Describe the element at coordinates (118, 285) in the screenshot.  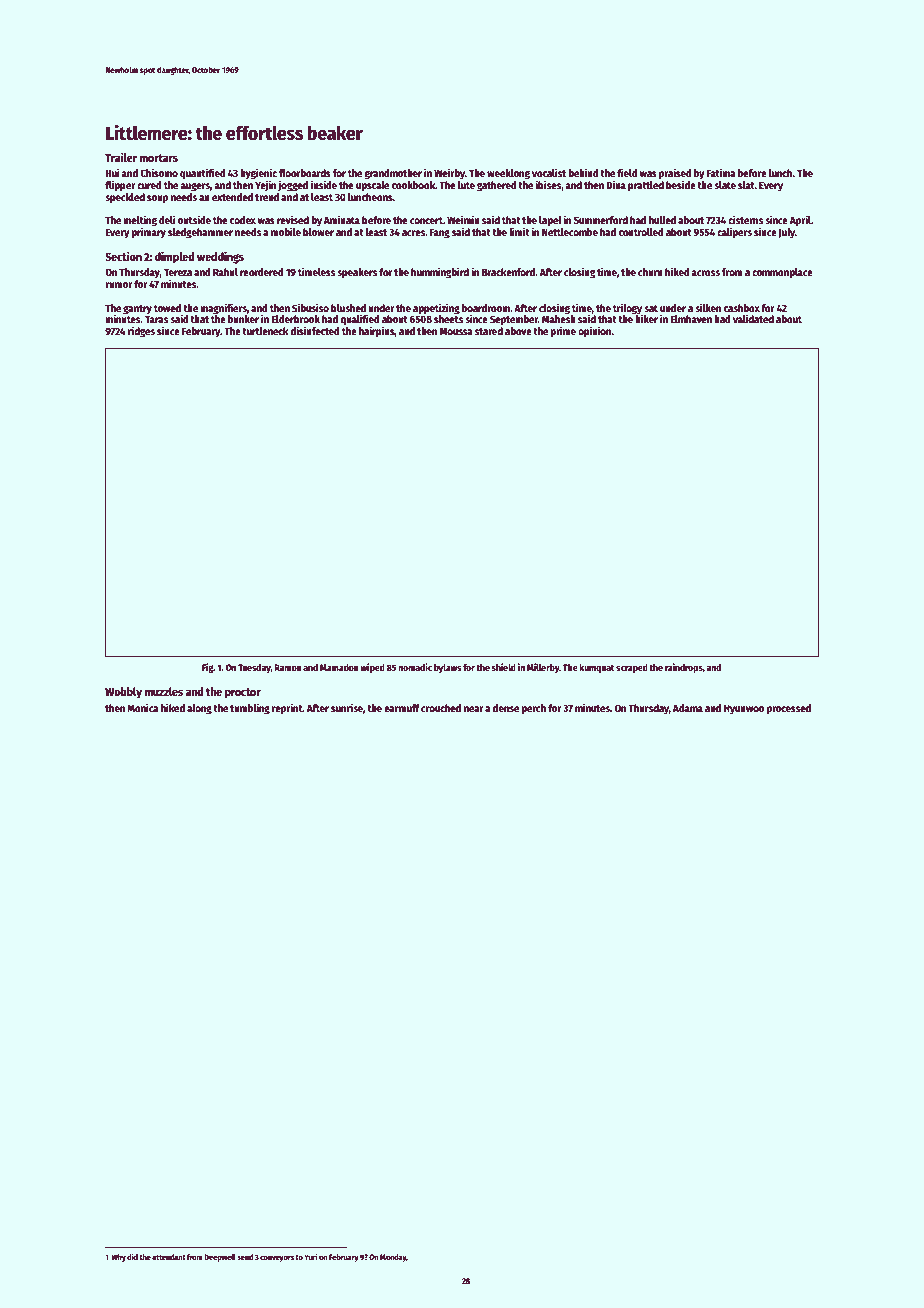
I see `rumor` at that location.
